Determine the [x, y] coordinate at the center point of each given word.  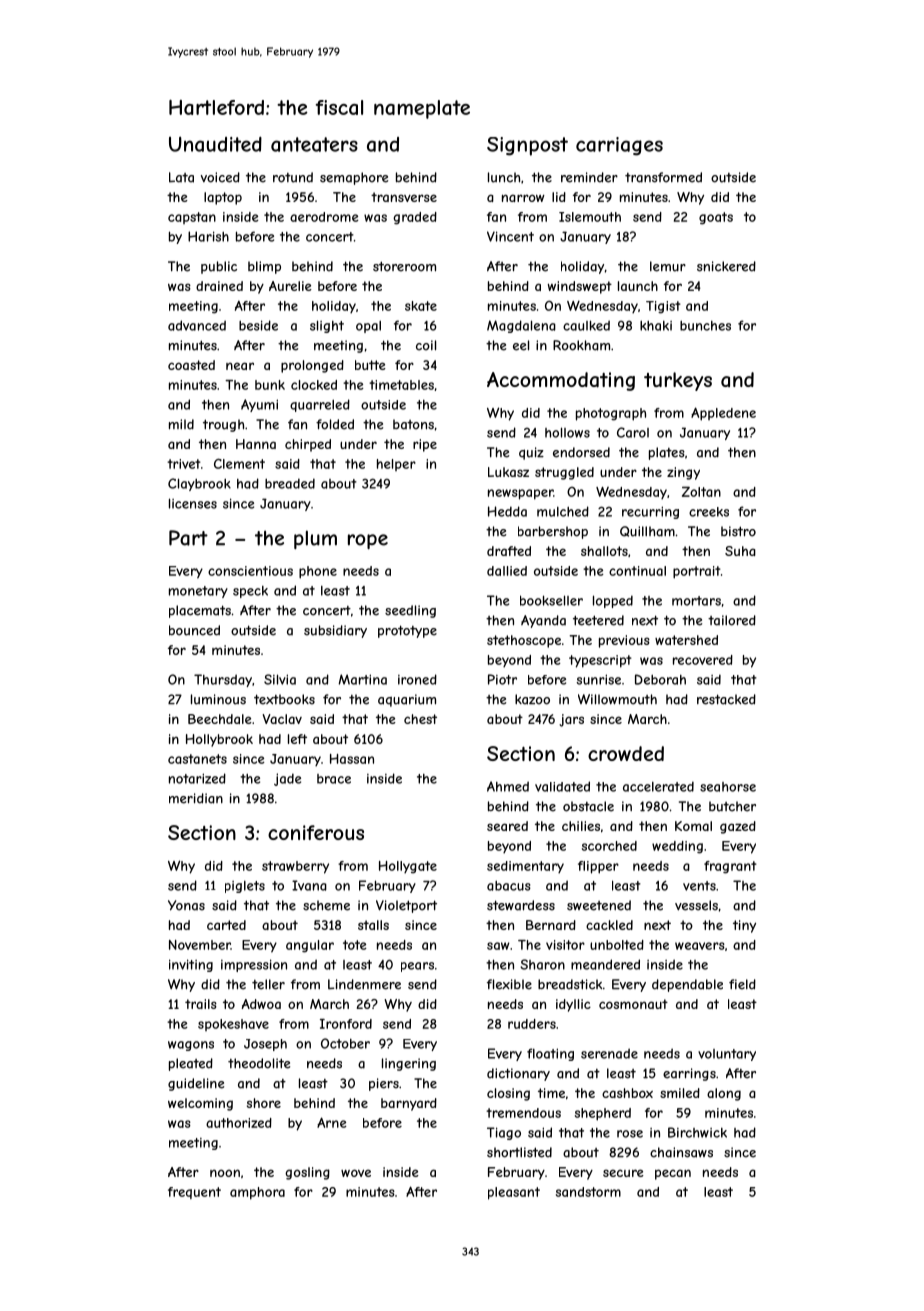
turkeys [678, 381]
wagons [191, 1046]
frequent [194, 1193]
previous [624, 641]
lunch [504, 177]
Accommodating [561, 381]
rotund [293, 177]
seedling [410, 611]
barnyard [409, 1104]
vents [699, 886]
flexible [509, 984]
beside [258, 325]
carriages [619, 146]
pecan [673, 1174]
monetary [198, 592]
